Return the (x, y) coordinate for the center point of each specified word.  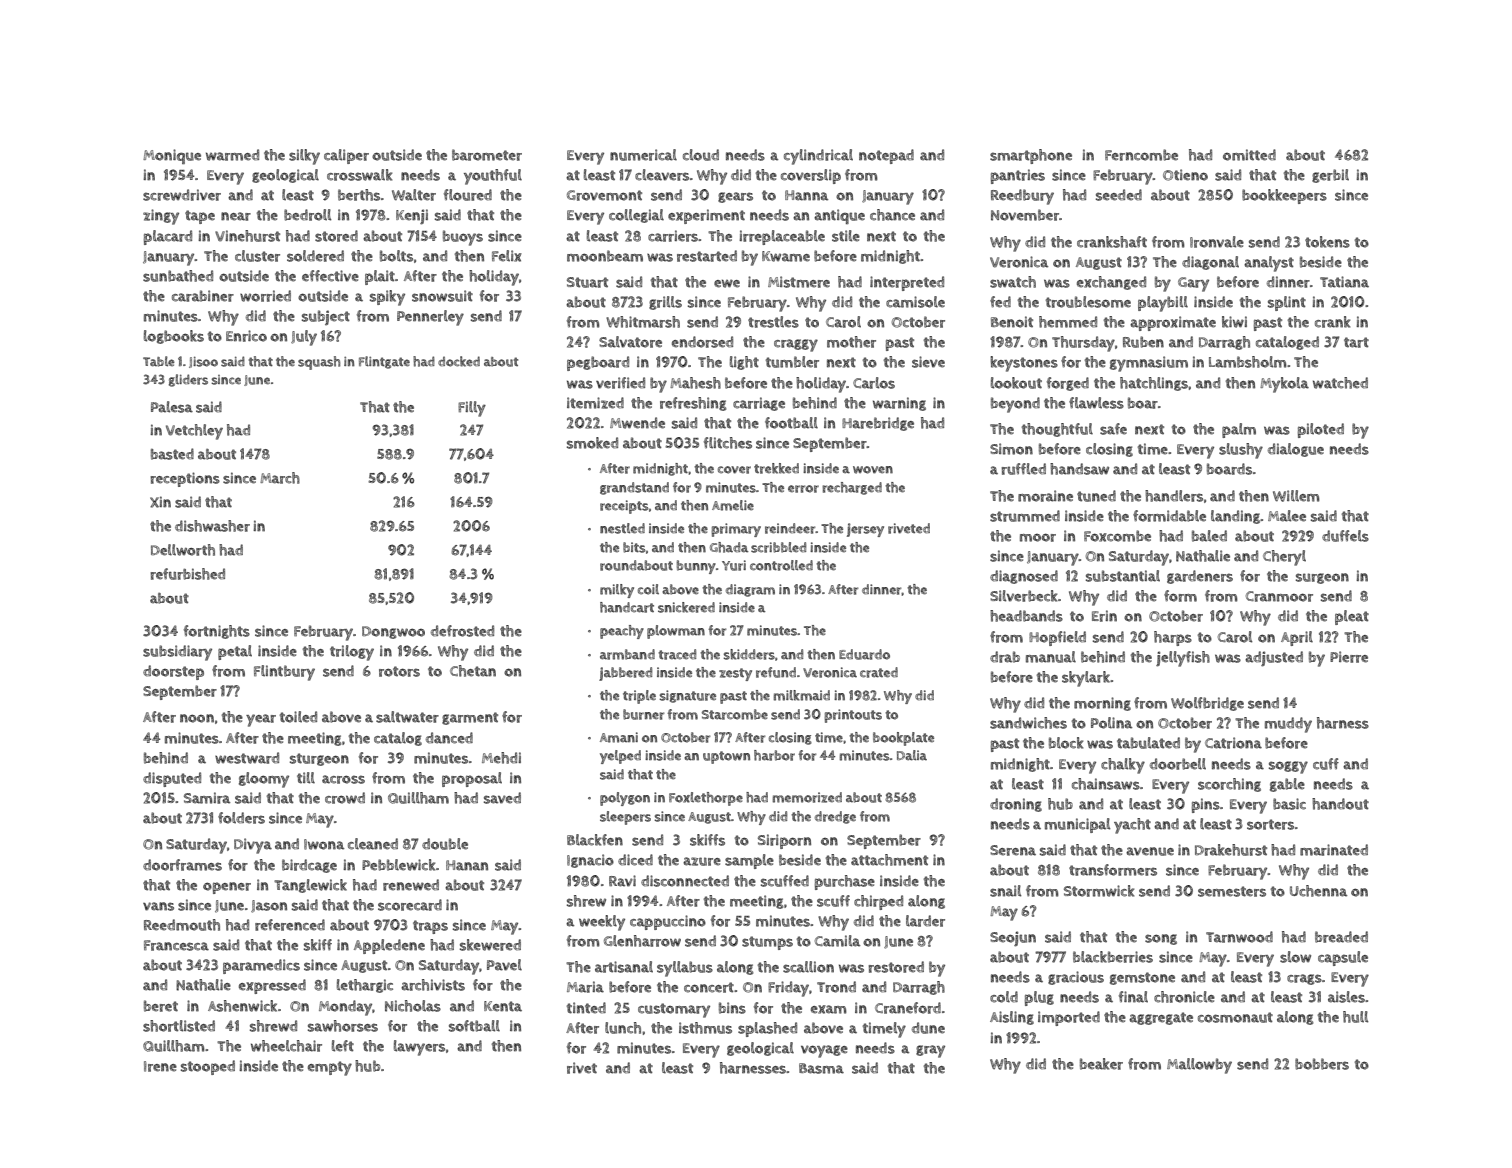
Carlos (874, 383)
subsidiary (177, 653)
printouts (853, 716)
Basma (821, 1068)
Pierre (1349, 657)
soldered (315, 256)
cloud (701, 155)
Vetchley (194, 432)
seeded (1119, 195)
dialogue (1296, 450)
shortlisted (179, 1026)
